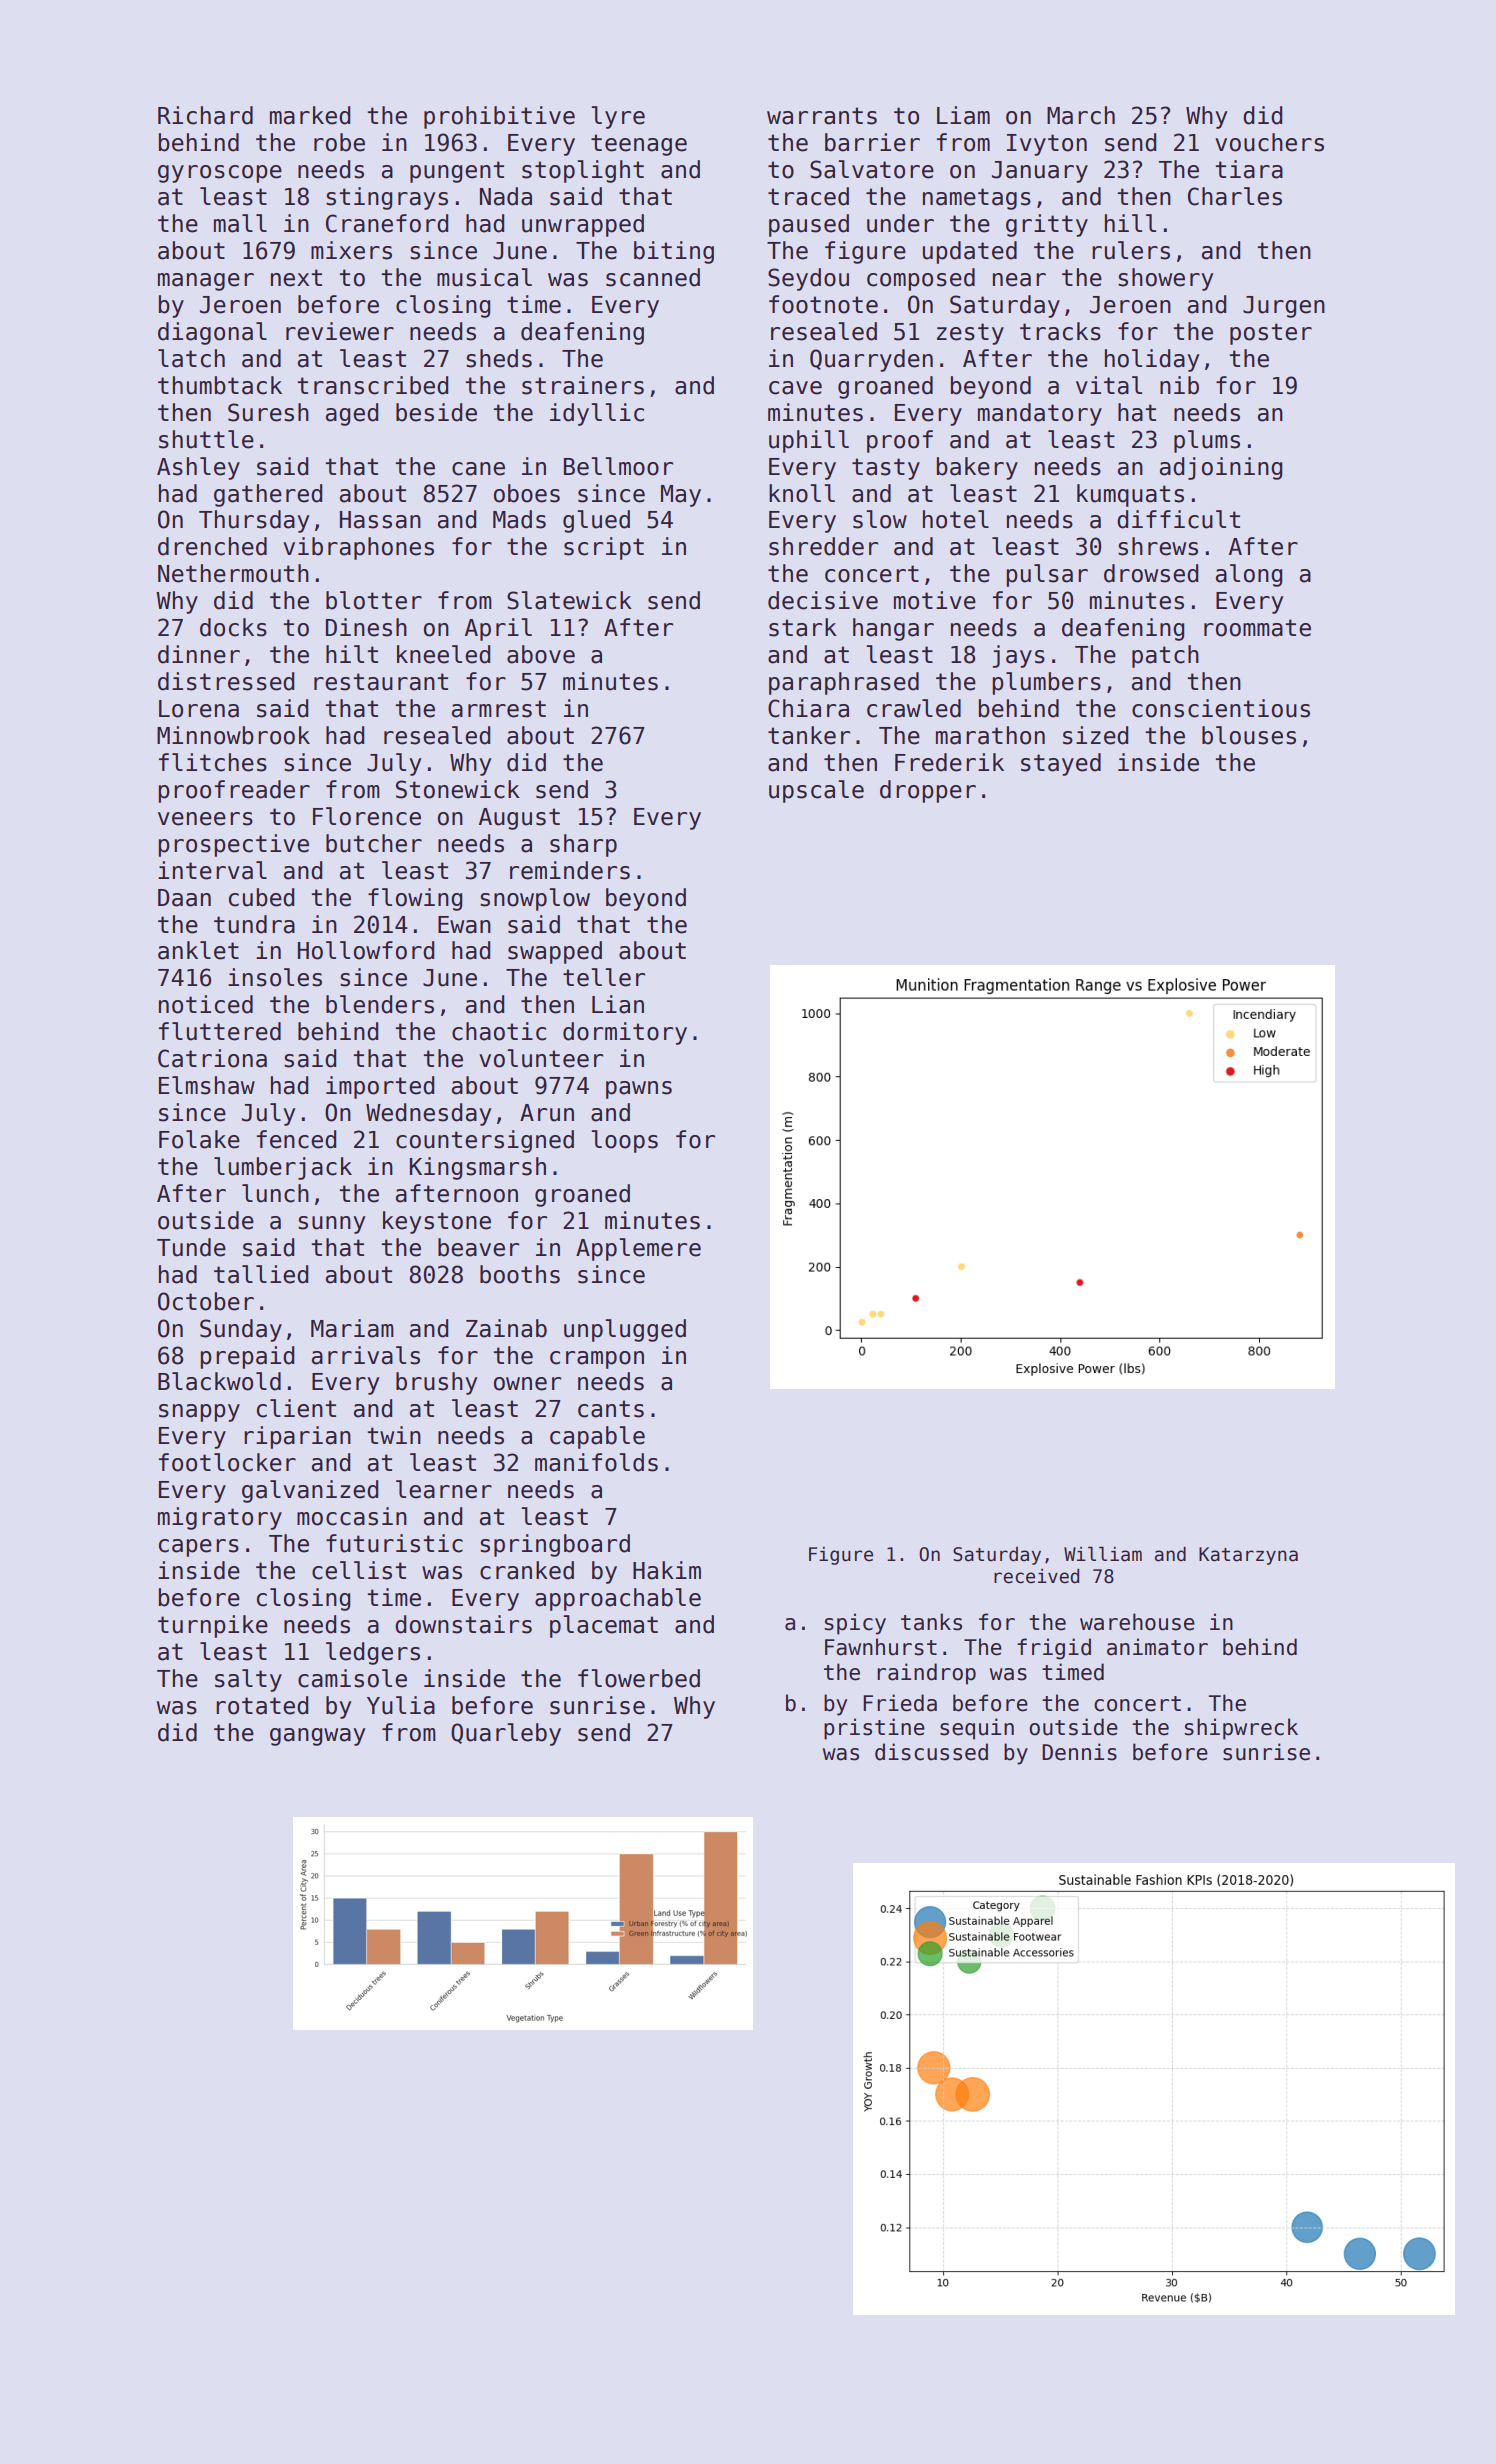  What do you see at coordinates (1248, 1556) in the screenshot?
I see `Katarzyna` at bounding box center [1248, 1556].
